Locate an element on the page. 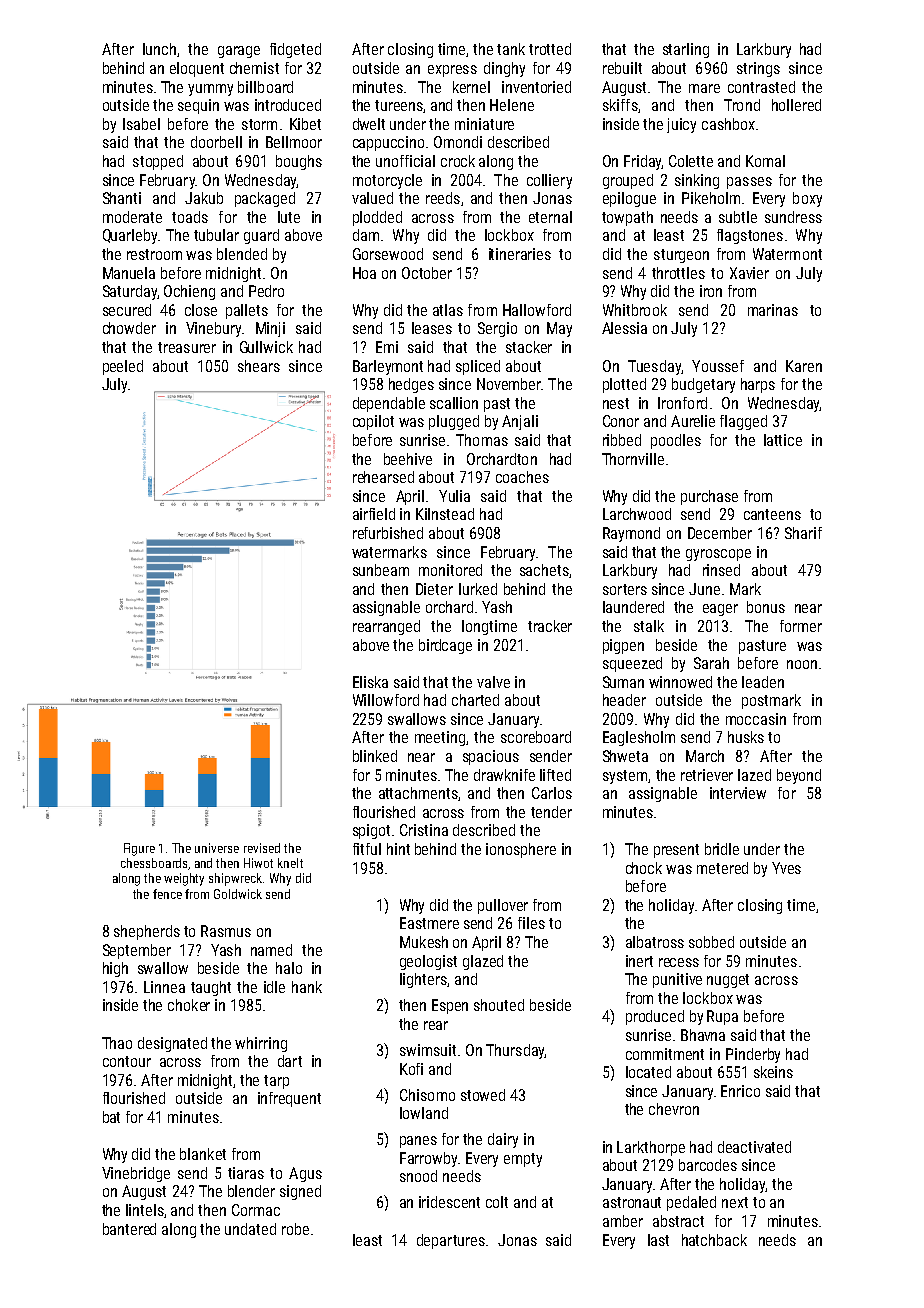  Isabel is located at coordinates (141, 124).
